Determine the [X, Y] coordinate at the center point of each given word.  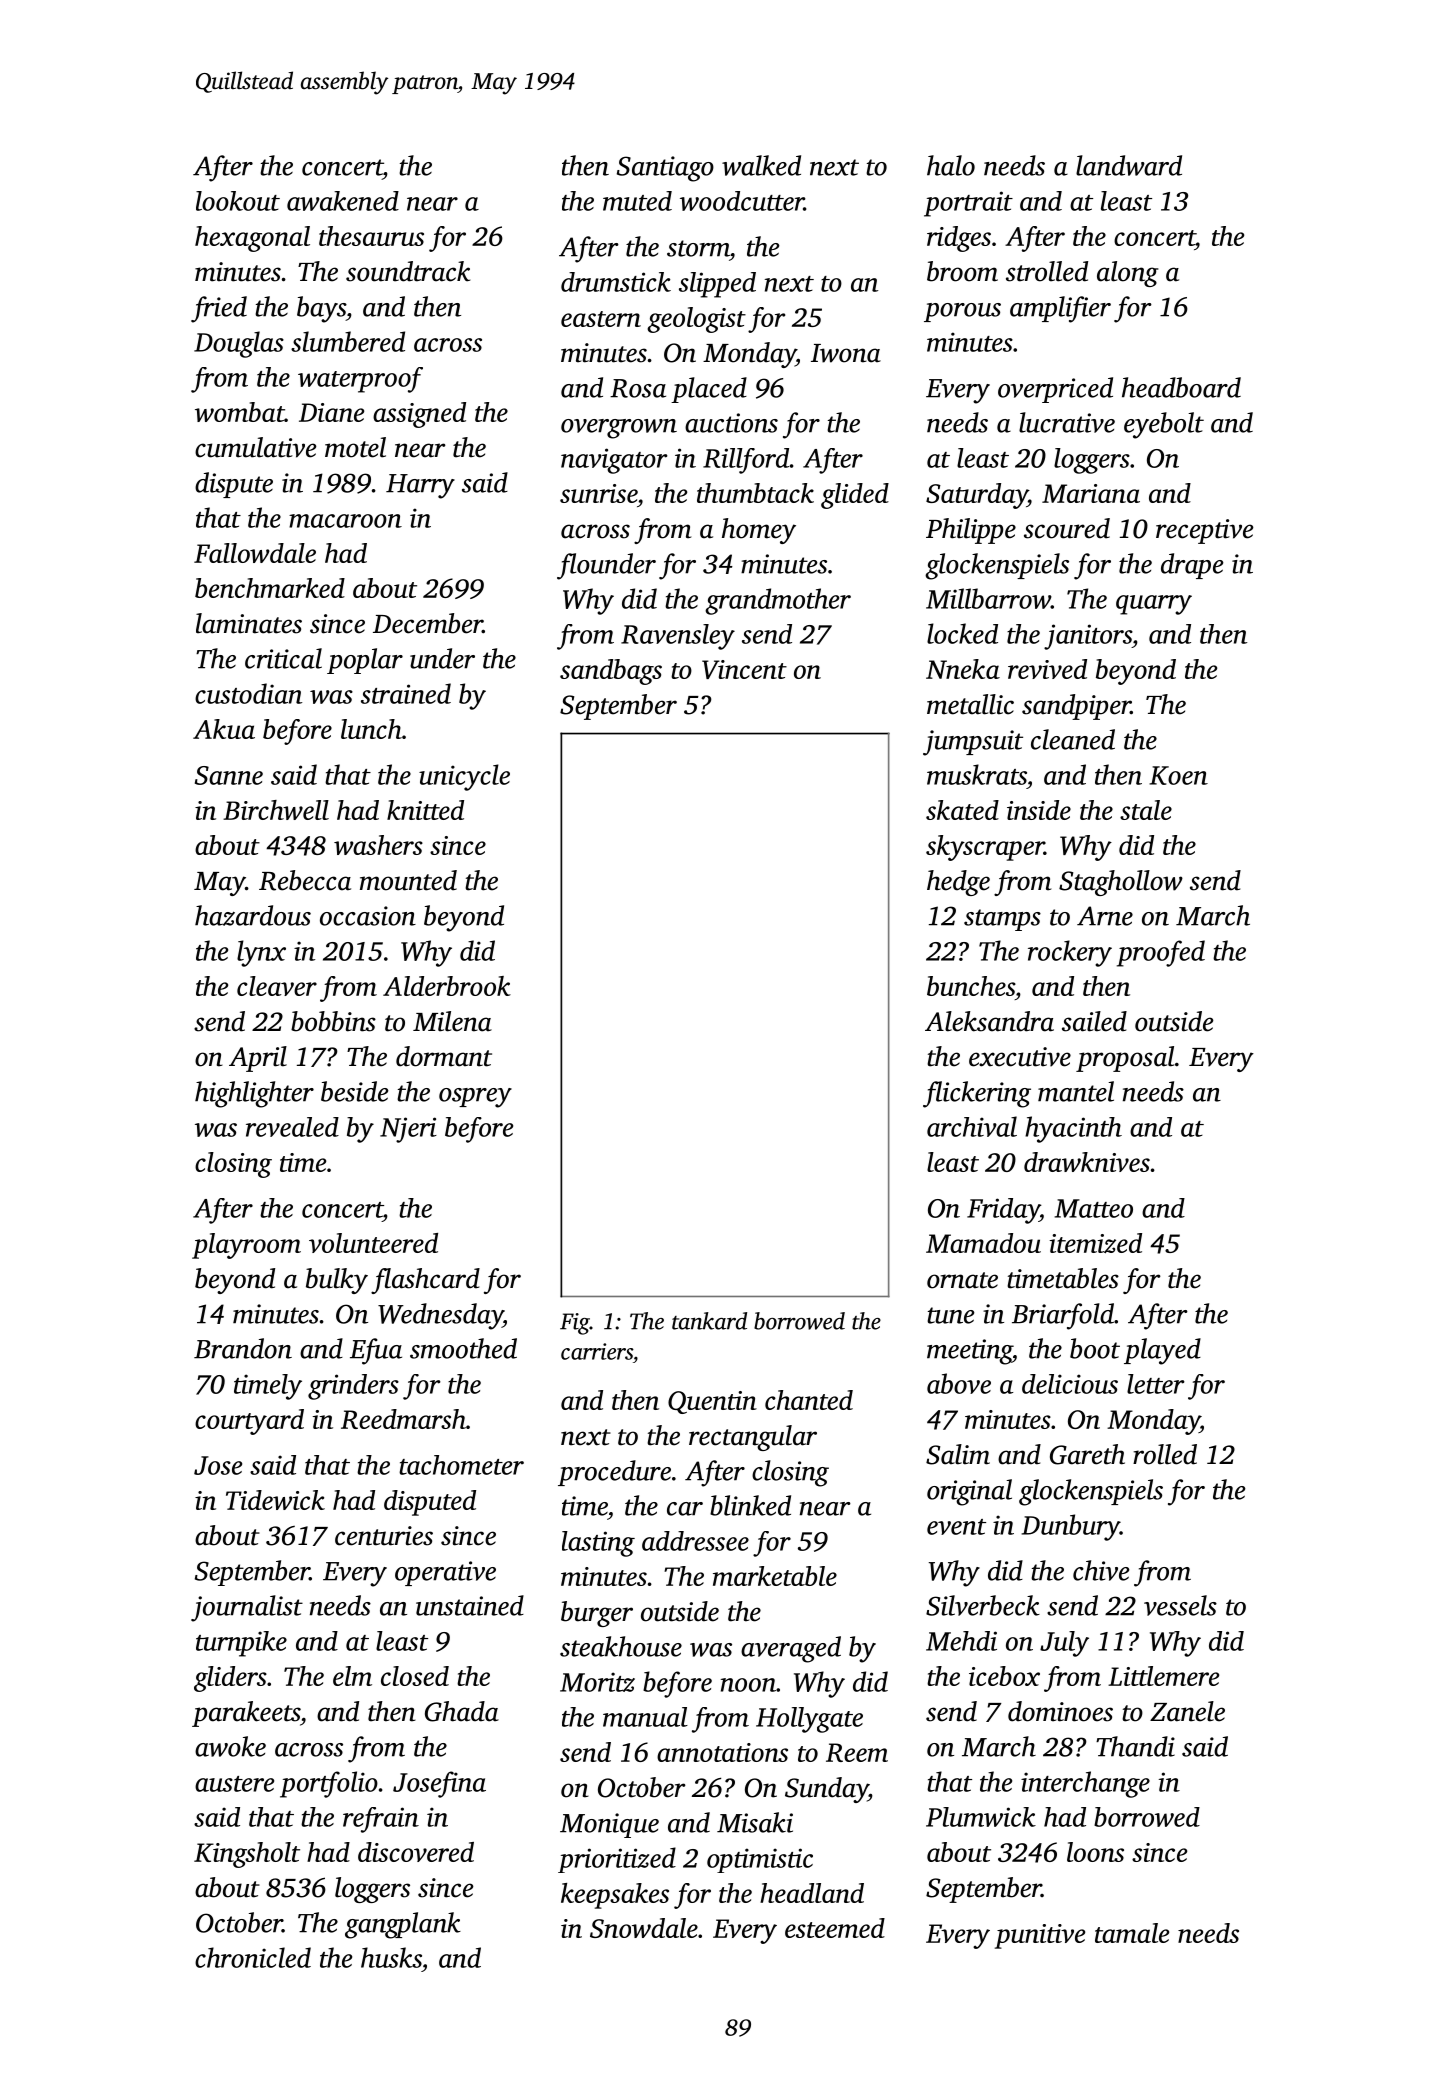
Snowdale [644, 1928]
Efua [376, 1351]
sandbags [611, 672]
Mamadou [983, 1243]
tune [951, 1315]
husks [391, 1957]
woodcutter [742, 201]
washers [378, 845]
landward [1129, 165]
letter [1156, 1384]
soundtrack [408, 271]
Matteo [1093, 1208]
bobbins [333, 1021]
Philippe [971, 531]
